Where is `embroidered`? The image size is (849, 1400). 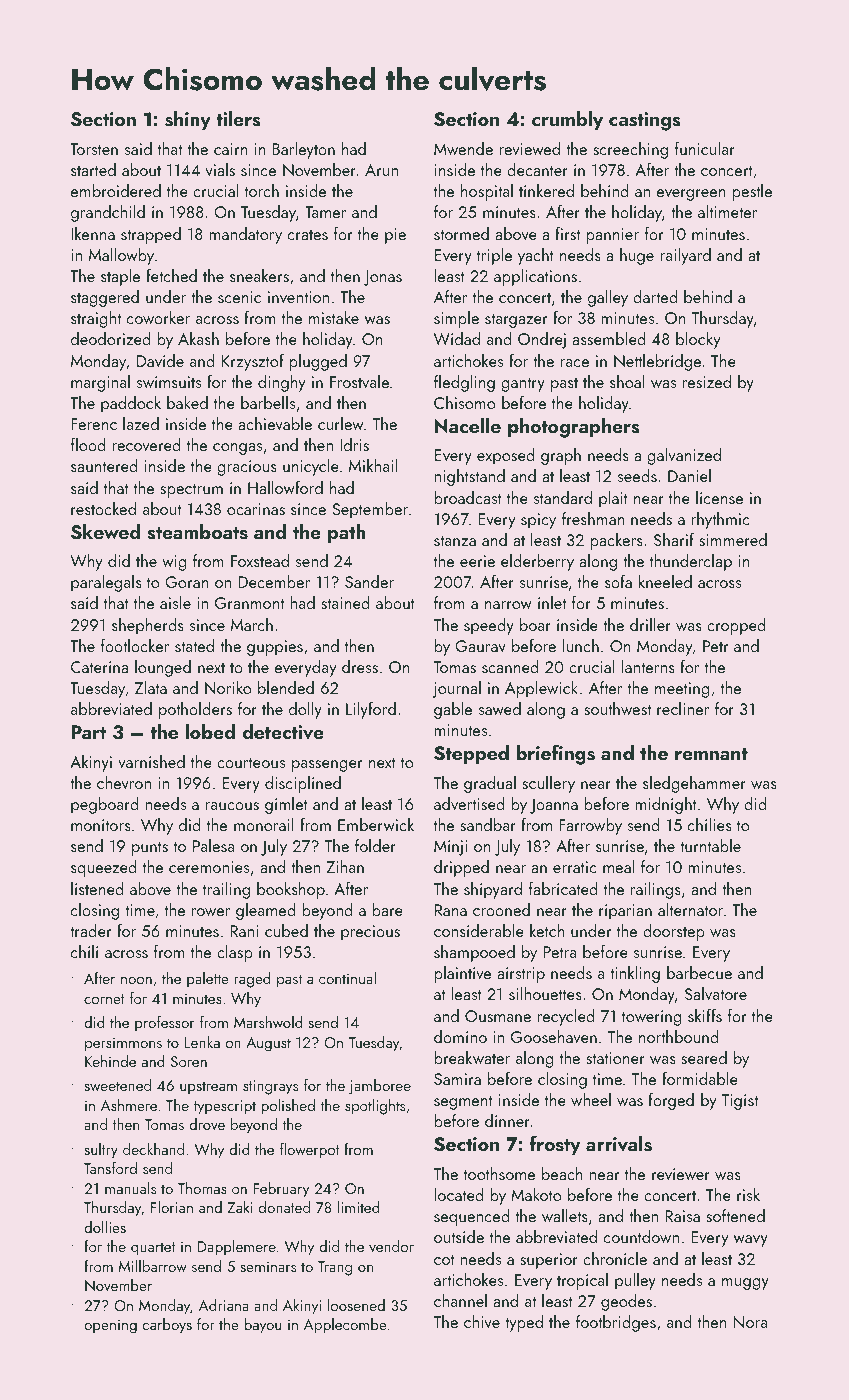 embroidered is located at coordinates (116, 190).
